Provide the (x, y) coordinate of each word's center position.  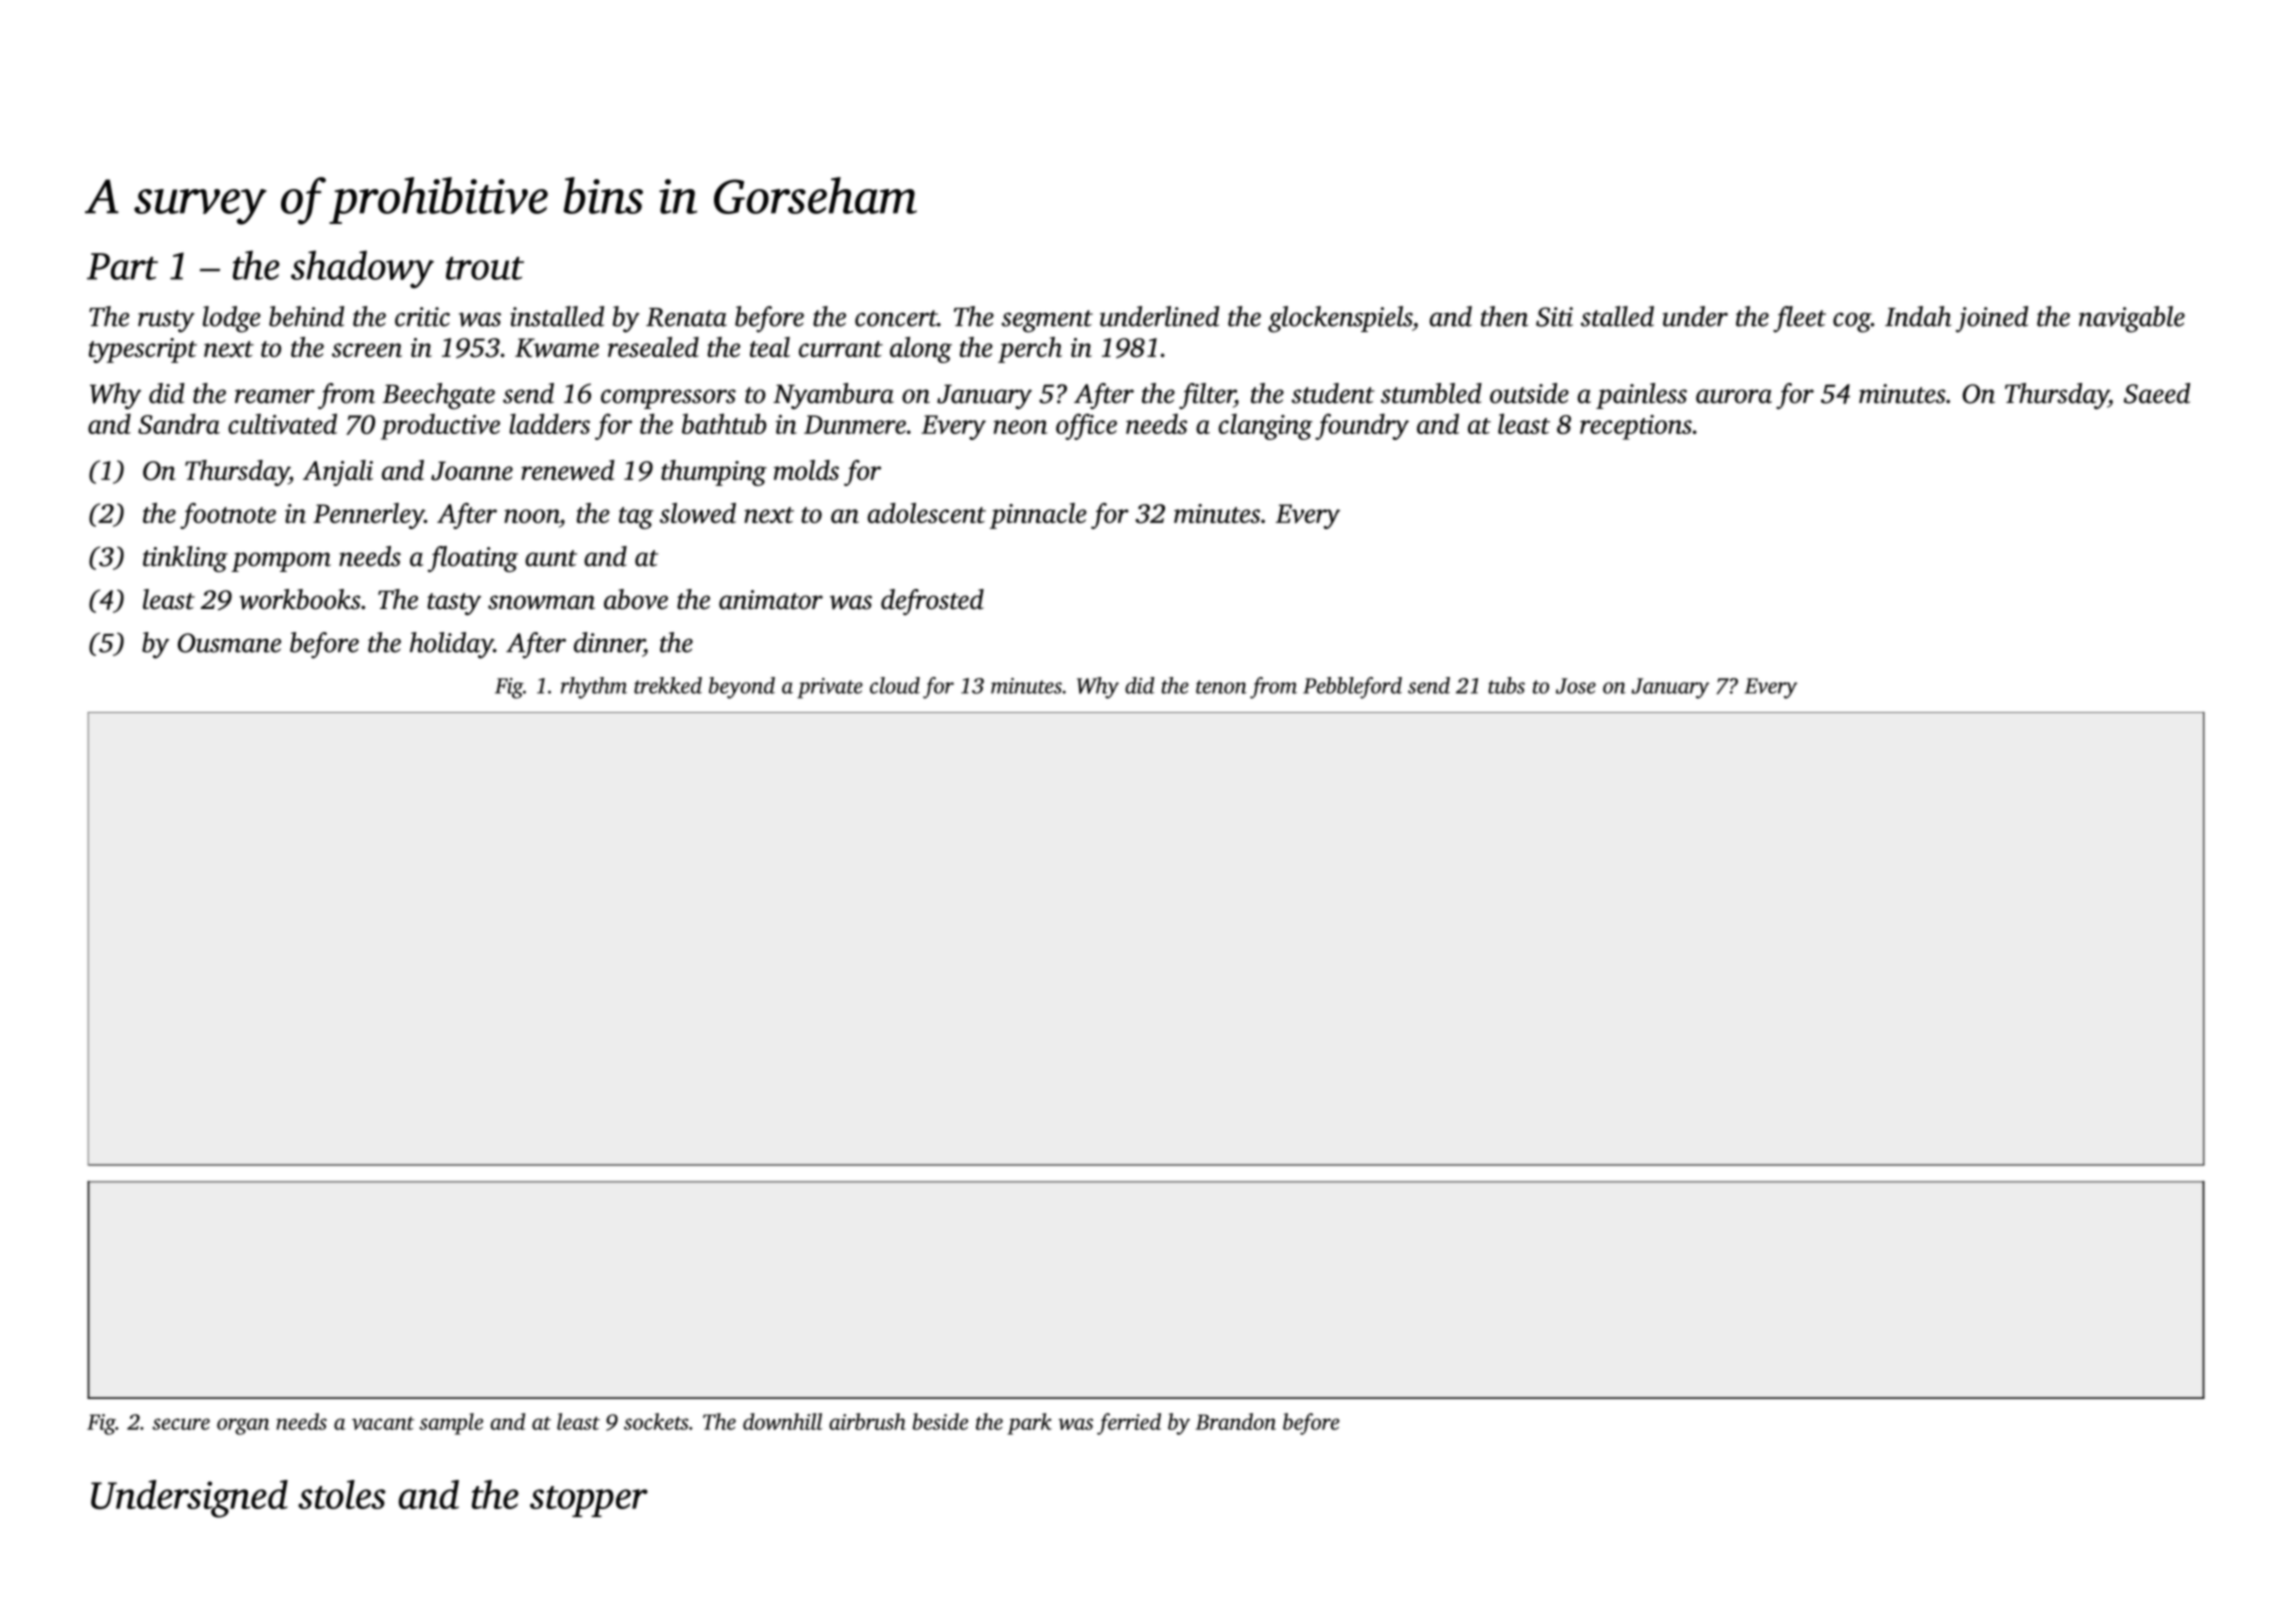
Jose (1576, 686)
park (1029, 1424)
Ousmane (229, 643)
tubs (1506, 685)
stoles (342, 1494)
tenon (1221, 687)
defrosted (932, 602)
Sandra (179, 423)
